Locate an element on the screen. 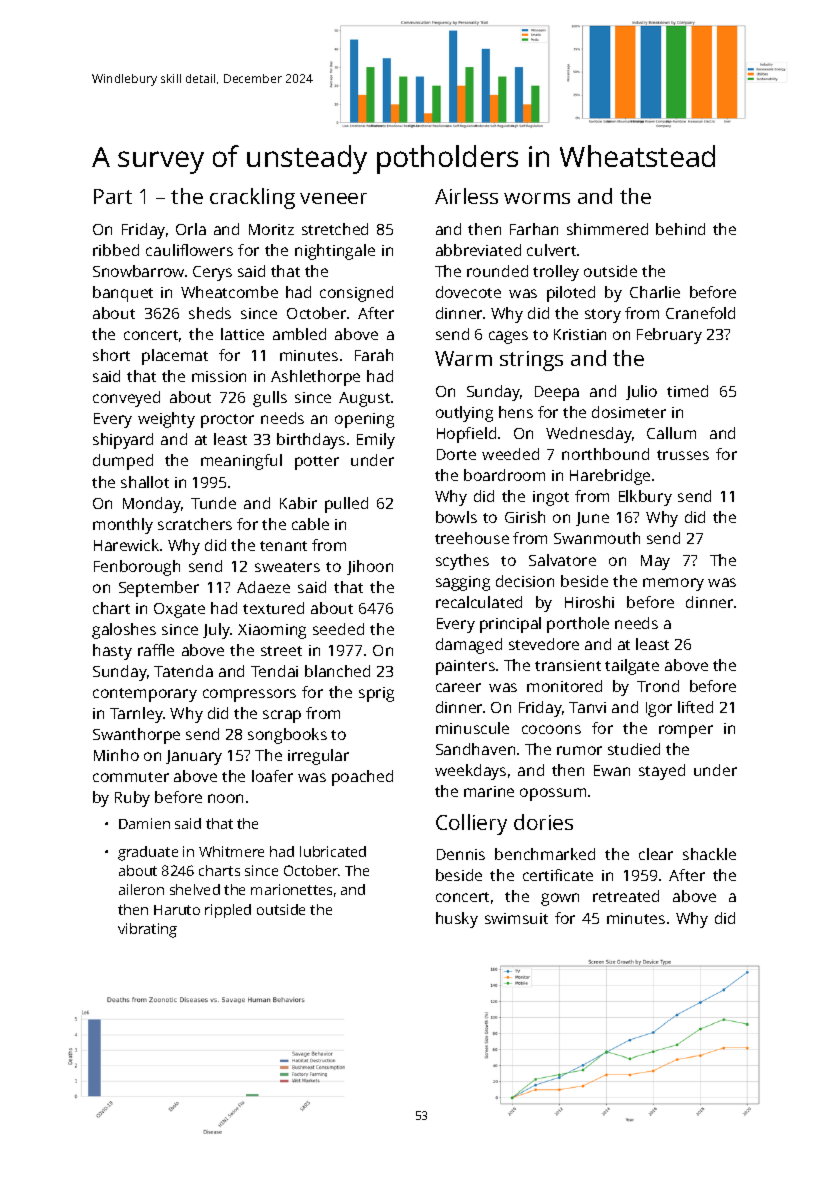 This screenshot has height=1178, width=830. behind is located at coordinates (680, 229).
